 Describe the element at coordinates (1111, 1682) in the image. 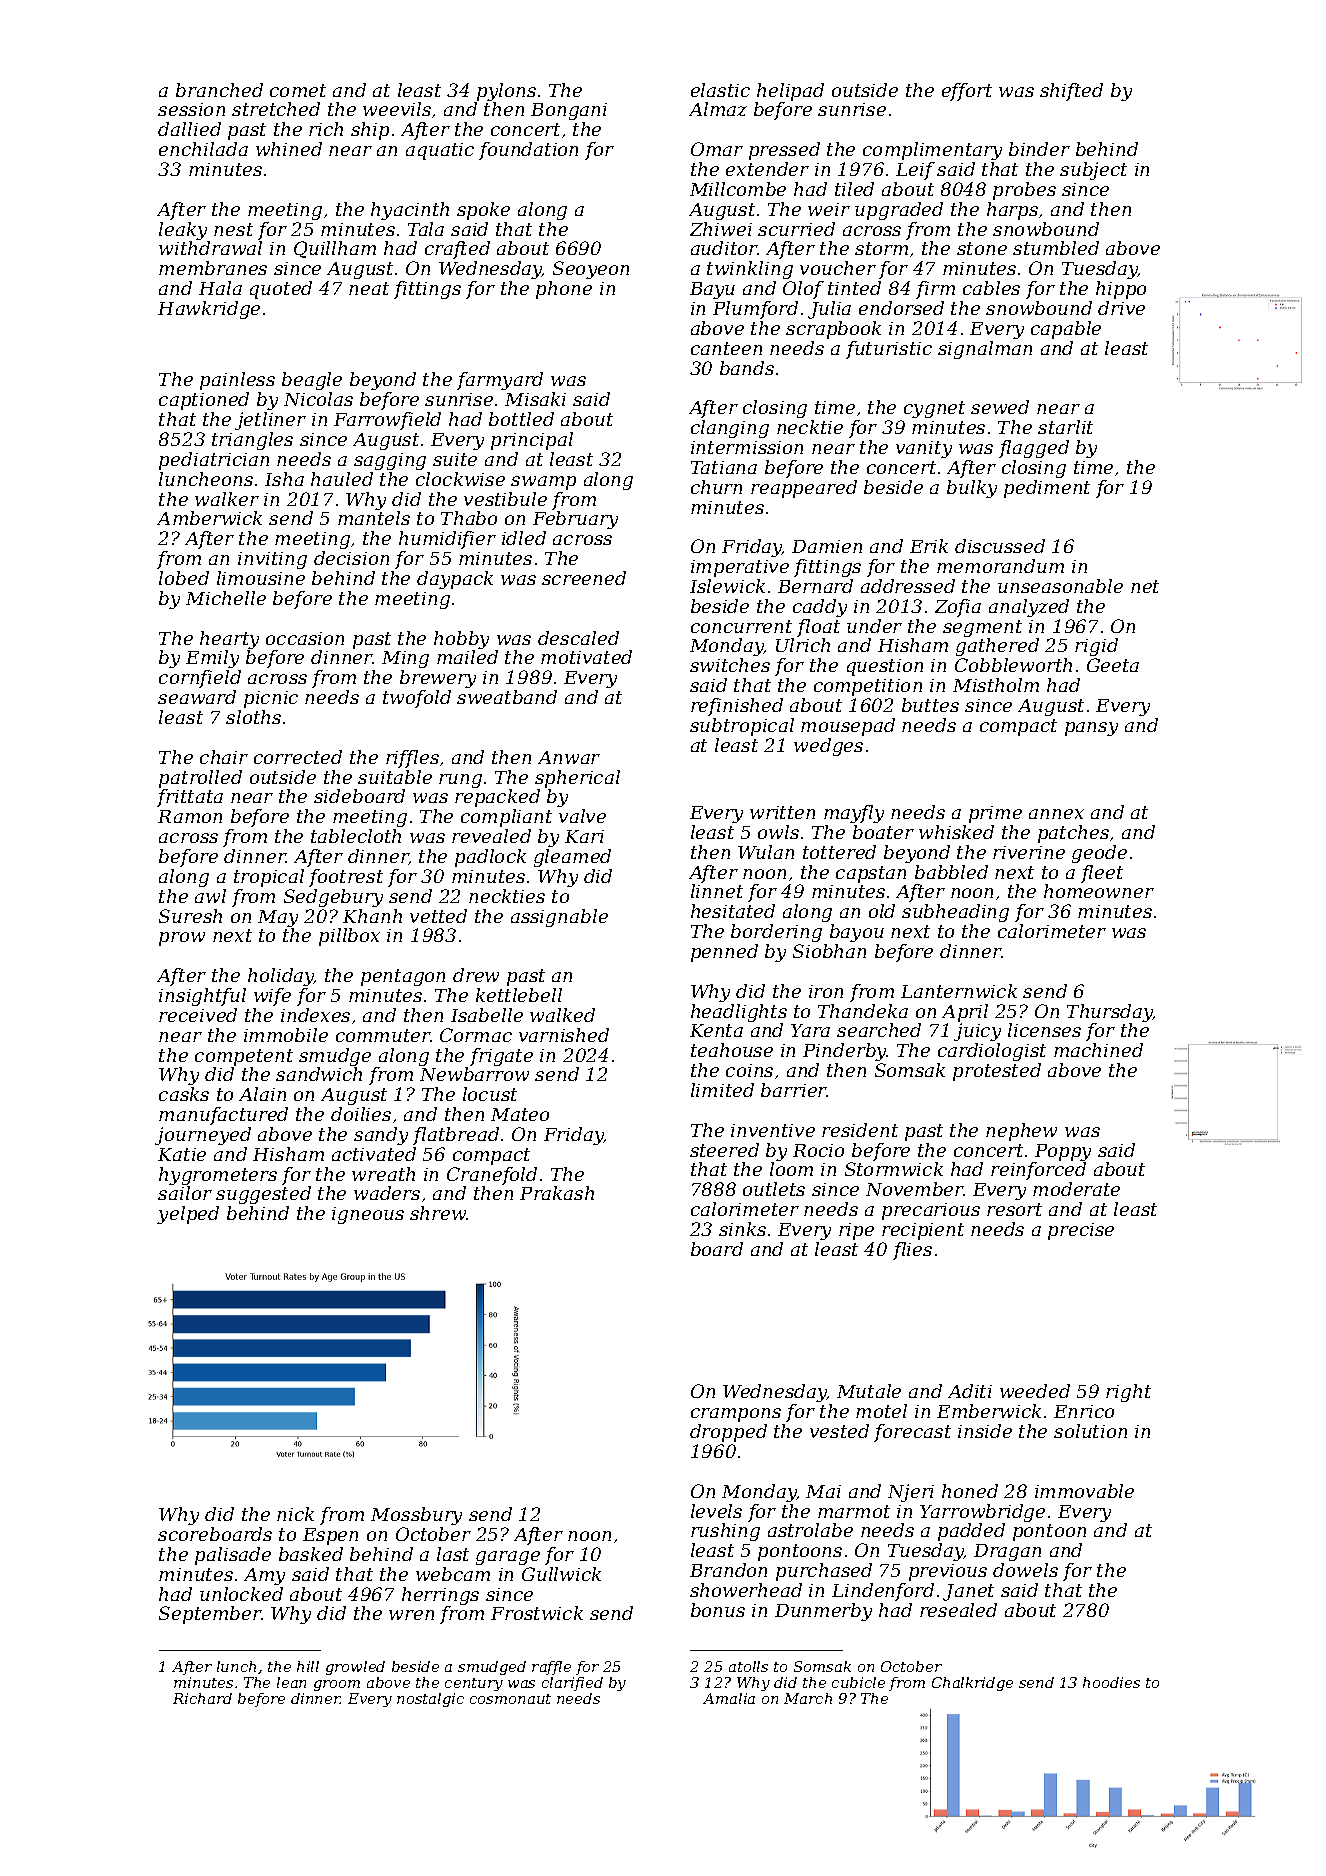

I see `hoodies` at that location.
